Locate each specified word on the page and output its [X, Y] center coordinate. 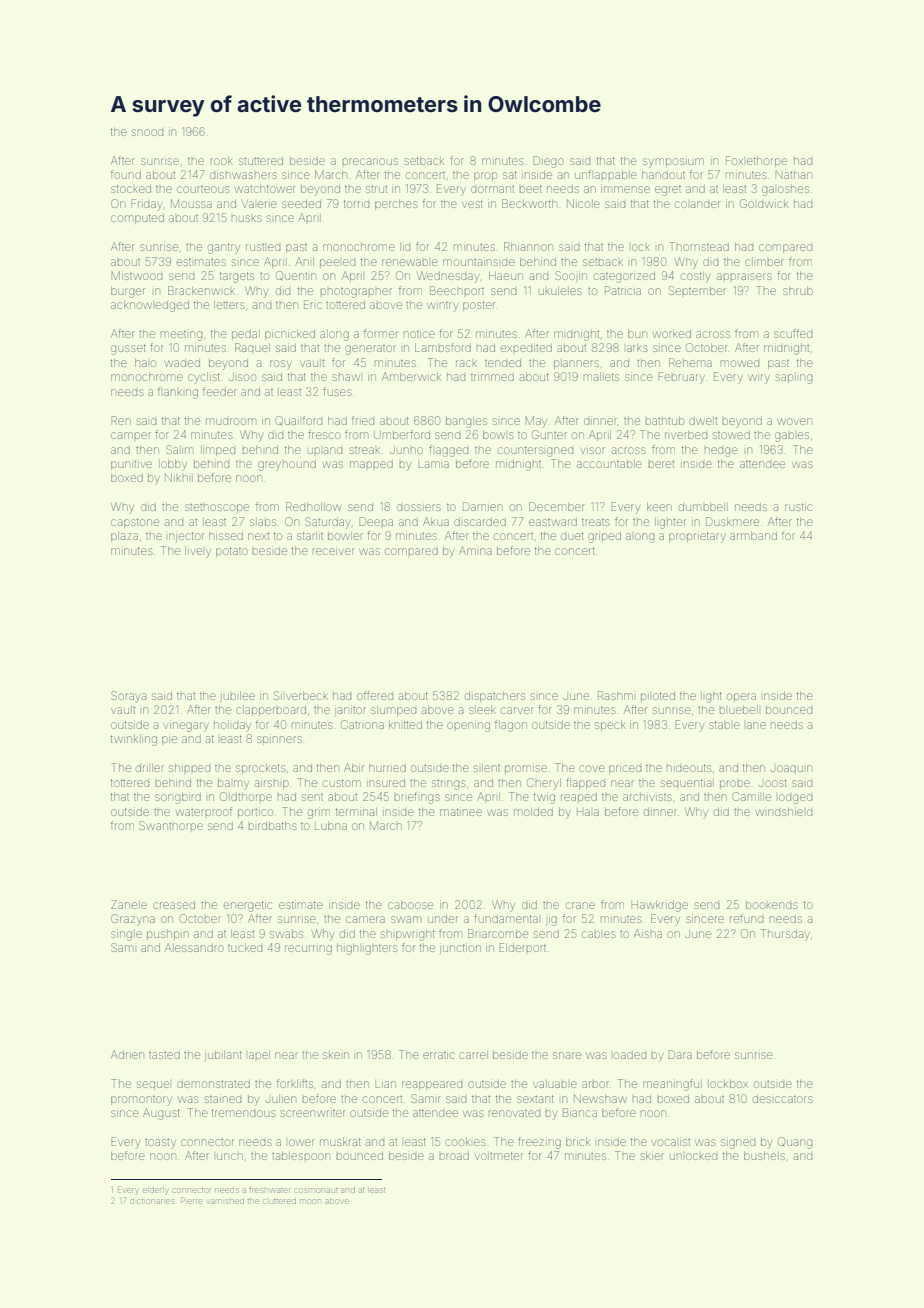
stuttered [261, 161]
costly [695, 277]
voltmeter [499, 1156]
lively [198, 552]
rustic [798, 507]
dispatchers [495, 697]
